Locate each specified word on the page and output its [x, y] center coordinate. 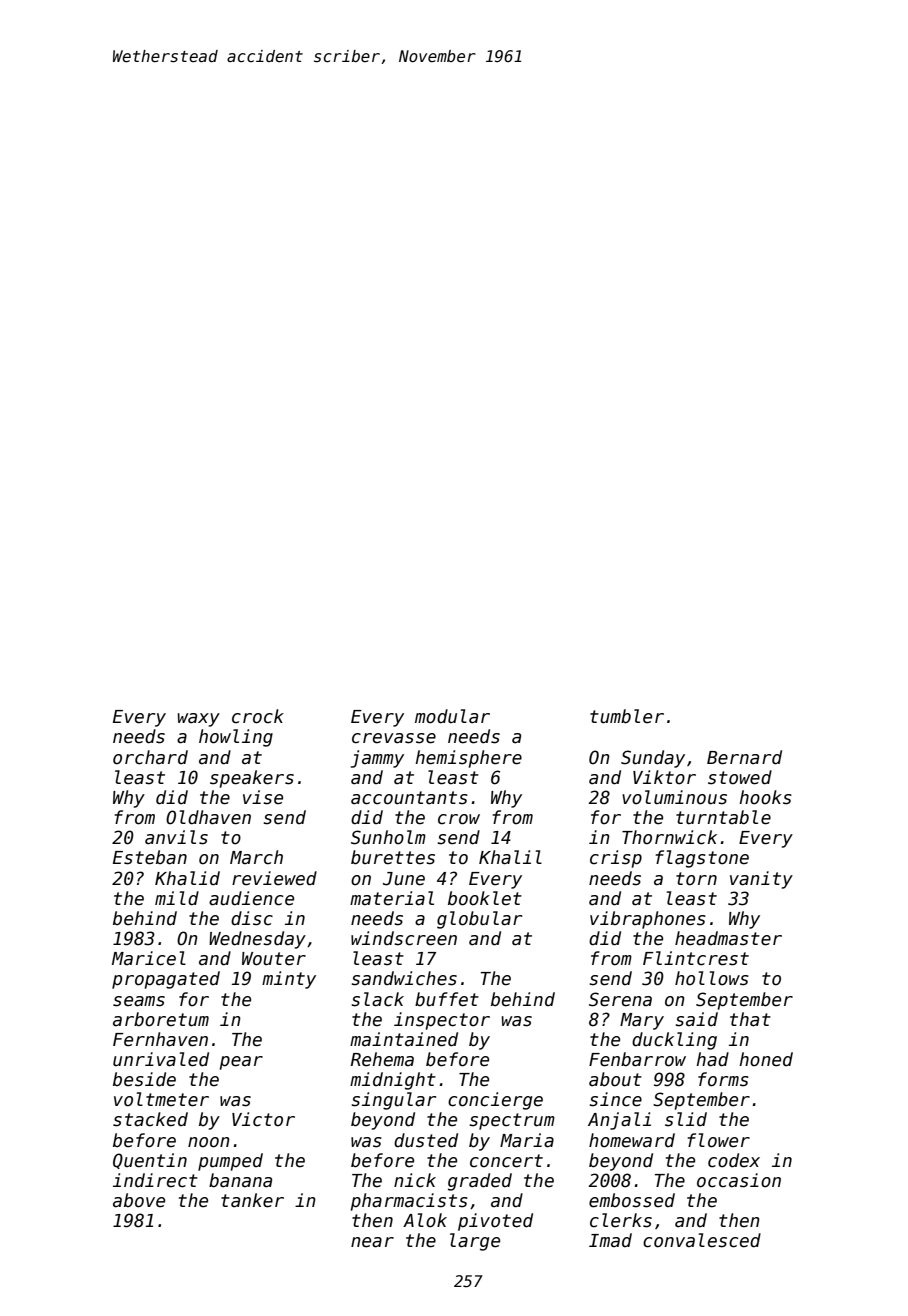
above [139, 1200]
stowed [740, 777]
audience [251, 898]
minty [289, 980]
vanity [761, 880]
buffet [447, 999]
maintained [404, 1039]
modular [452, 716]
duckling [674, 1041]
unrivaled [161, 1059]
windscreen [404, 938]
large [475, 1242]
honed [766, 1059]
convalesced [702, 1240]
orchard [150, 757]
